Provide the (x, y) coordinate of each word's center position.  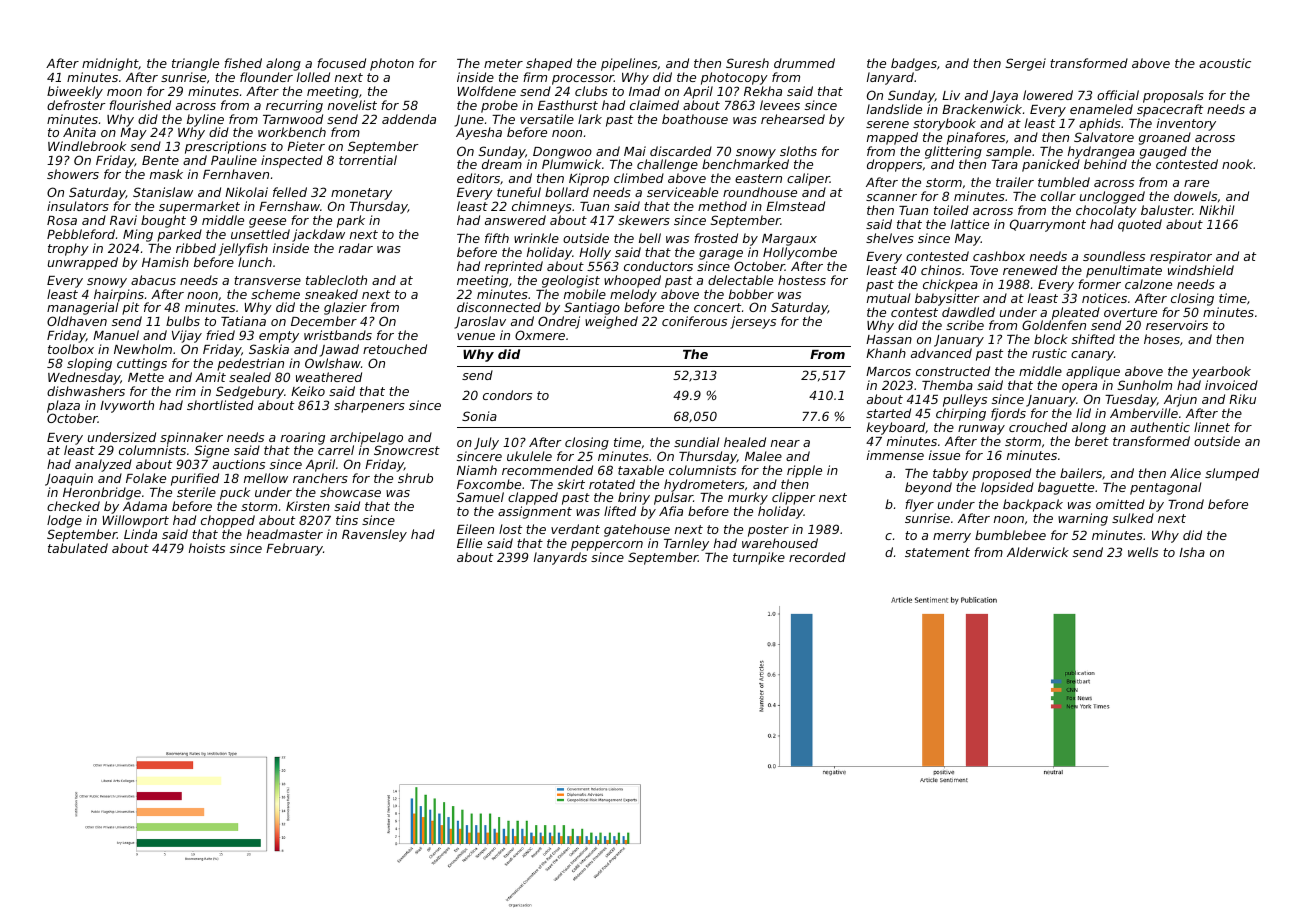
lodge (64, 521)
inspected (292, 161)
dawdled (968, 312)
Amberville (1144, 413)
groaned (1165, 138)
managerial (82, 308)
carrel (336, 450)
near (785, 443)
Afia (671, 511)
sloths (798, 151)
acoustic (1225, 63)
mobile (585, 294)
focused (341, 63)
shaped (549, 64)
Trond (1186, 504)
